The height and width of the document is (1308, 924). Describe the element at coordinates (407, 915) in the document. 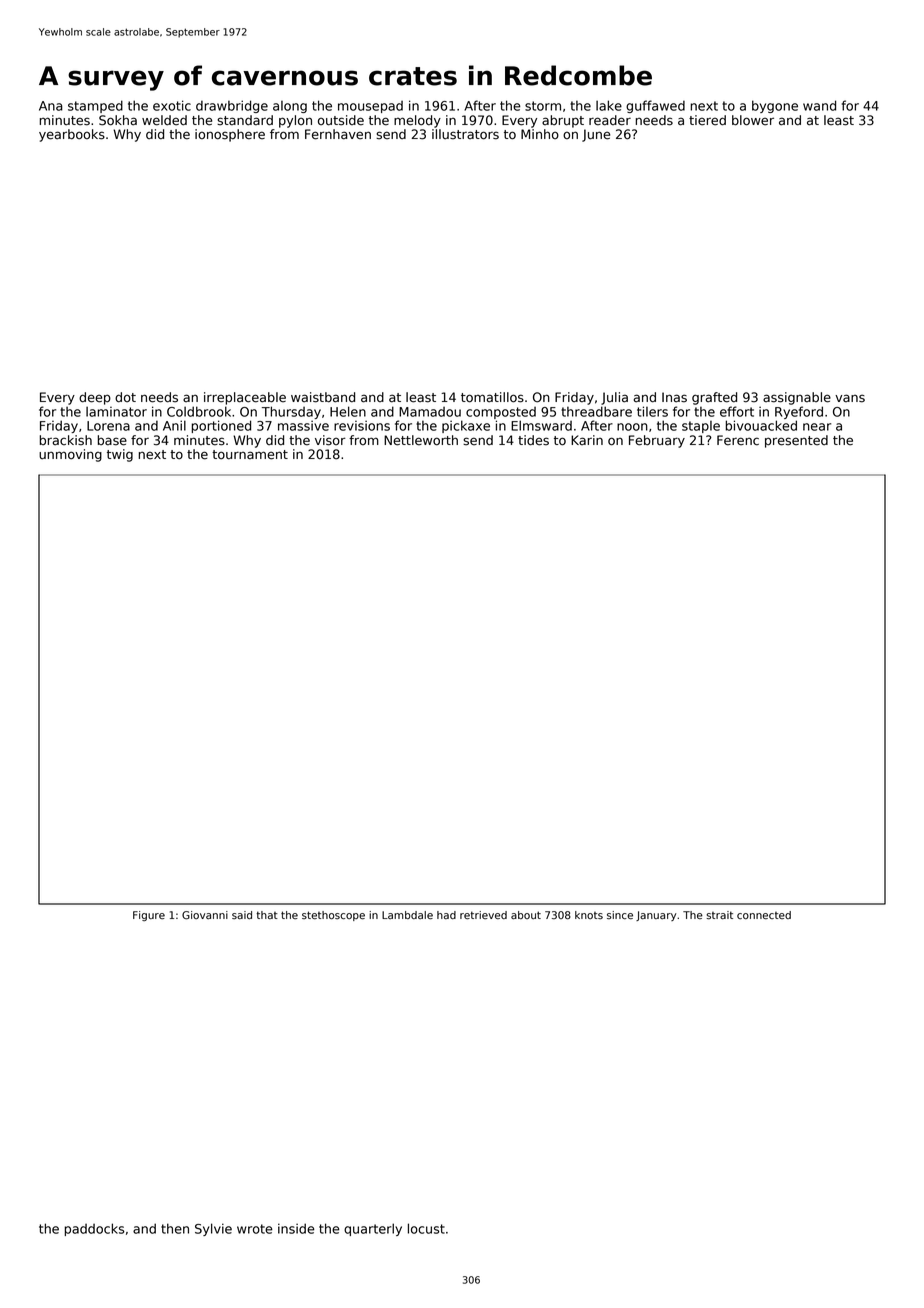

I see `Lambdale` at that location.
